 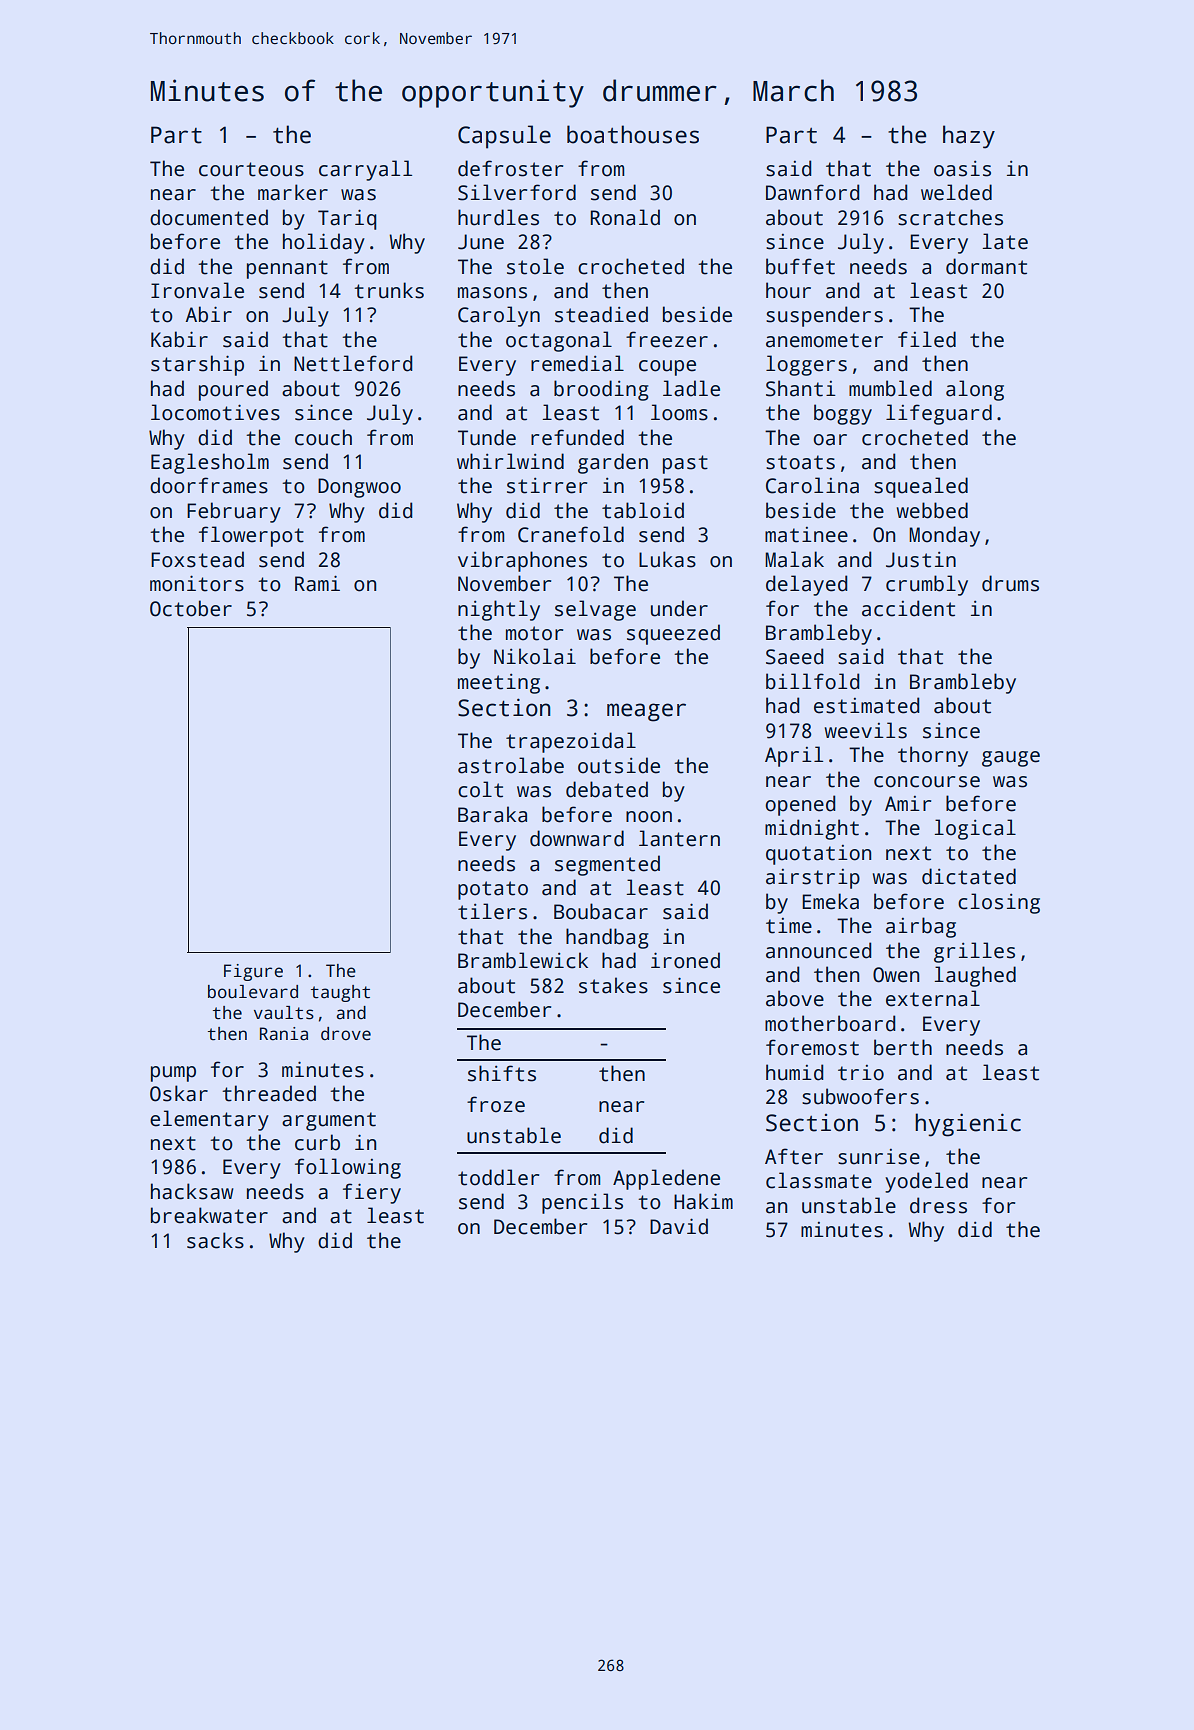 I want to click on filed, so click(x=927, y=339).
